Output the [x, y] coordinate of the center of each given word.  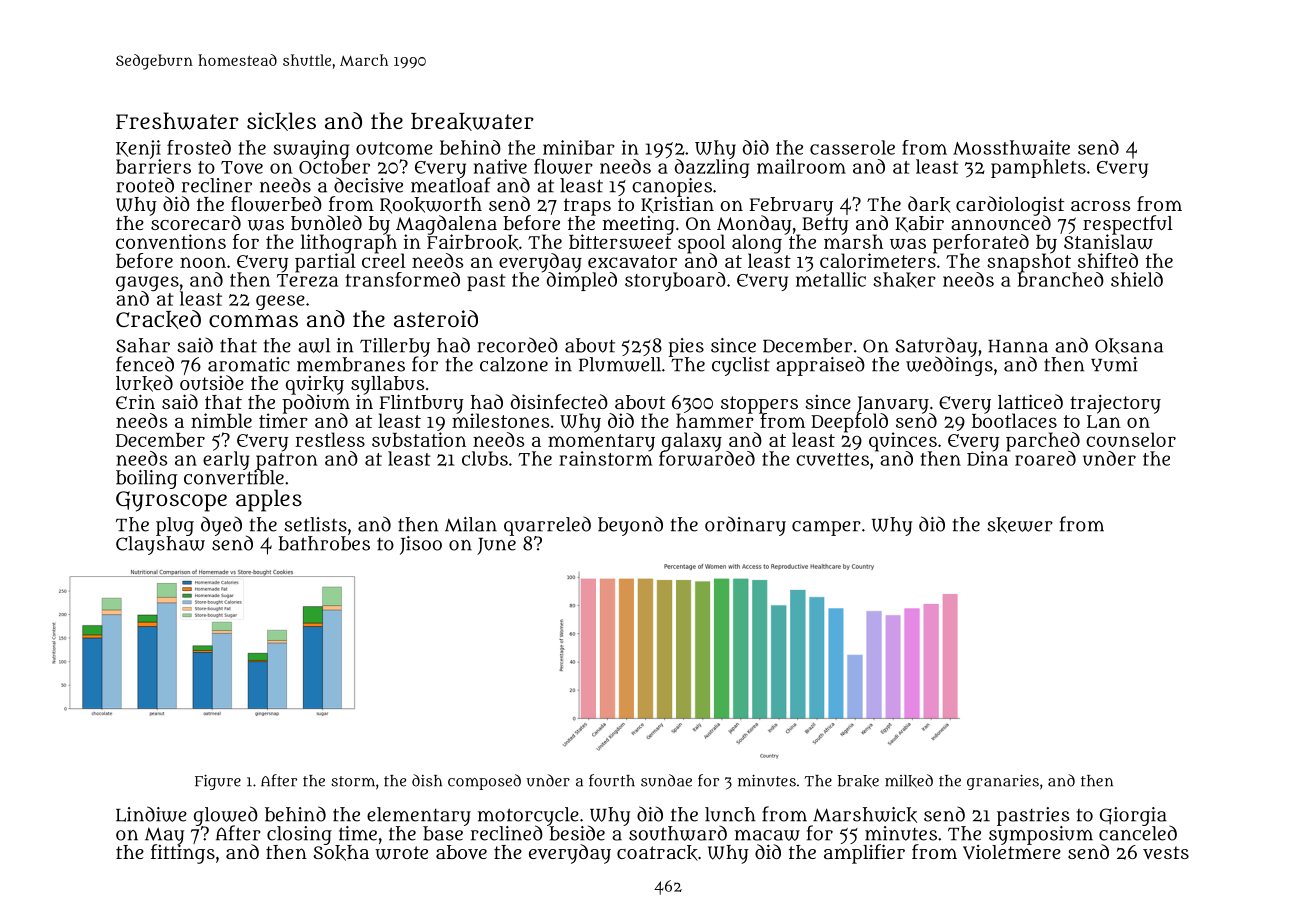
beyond [630, 526]
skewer [1020, 525]
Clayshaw [160, 545]
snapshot [1029, 263]
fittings [183, 854]
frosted [199, 147]
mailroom [801, 166]
